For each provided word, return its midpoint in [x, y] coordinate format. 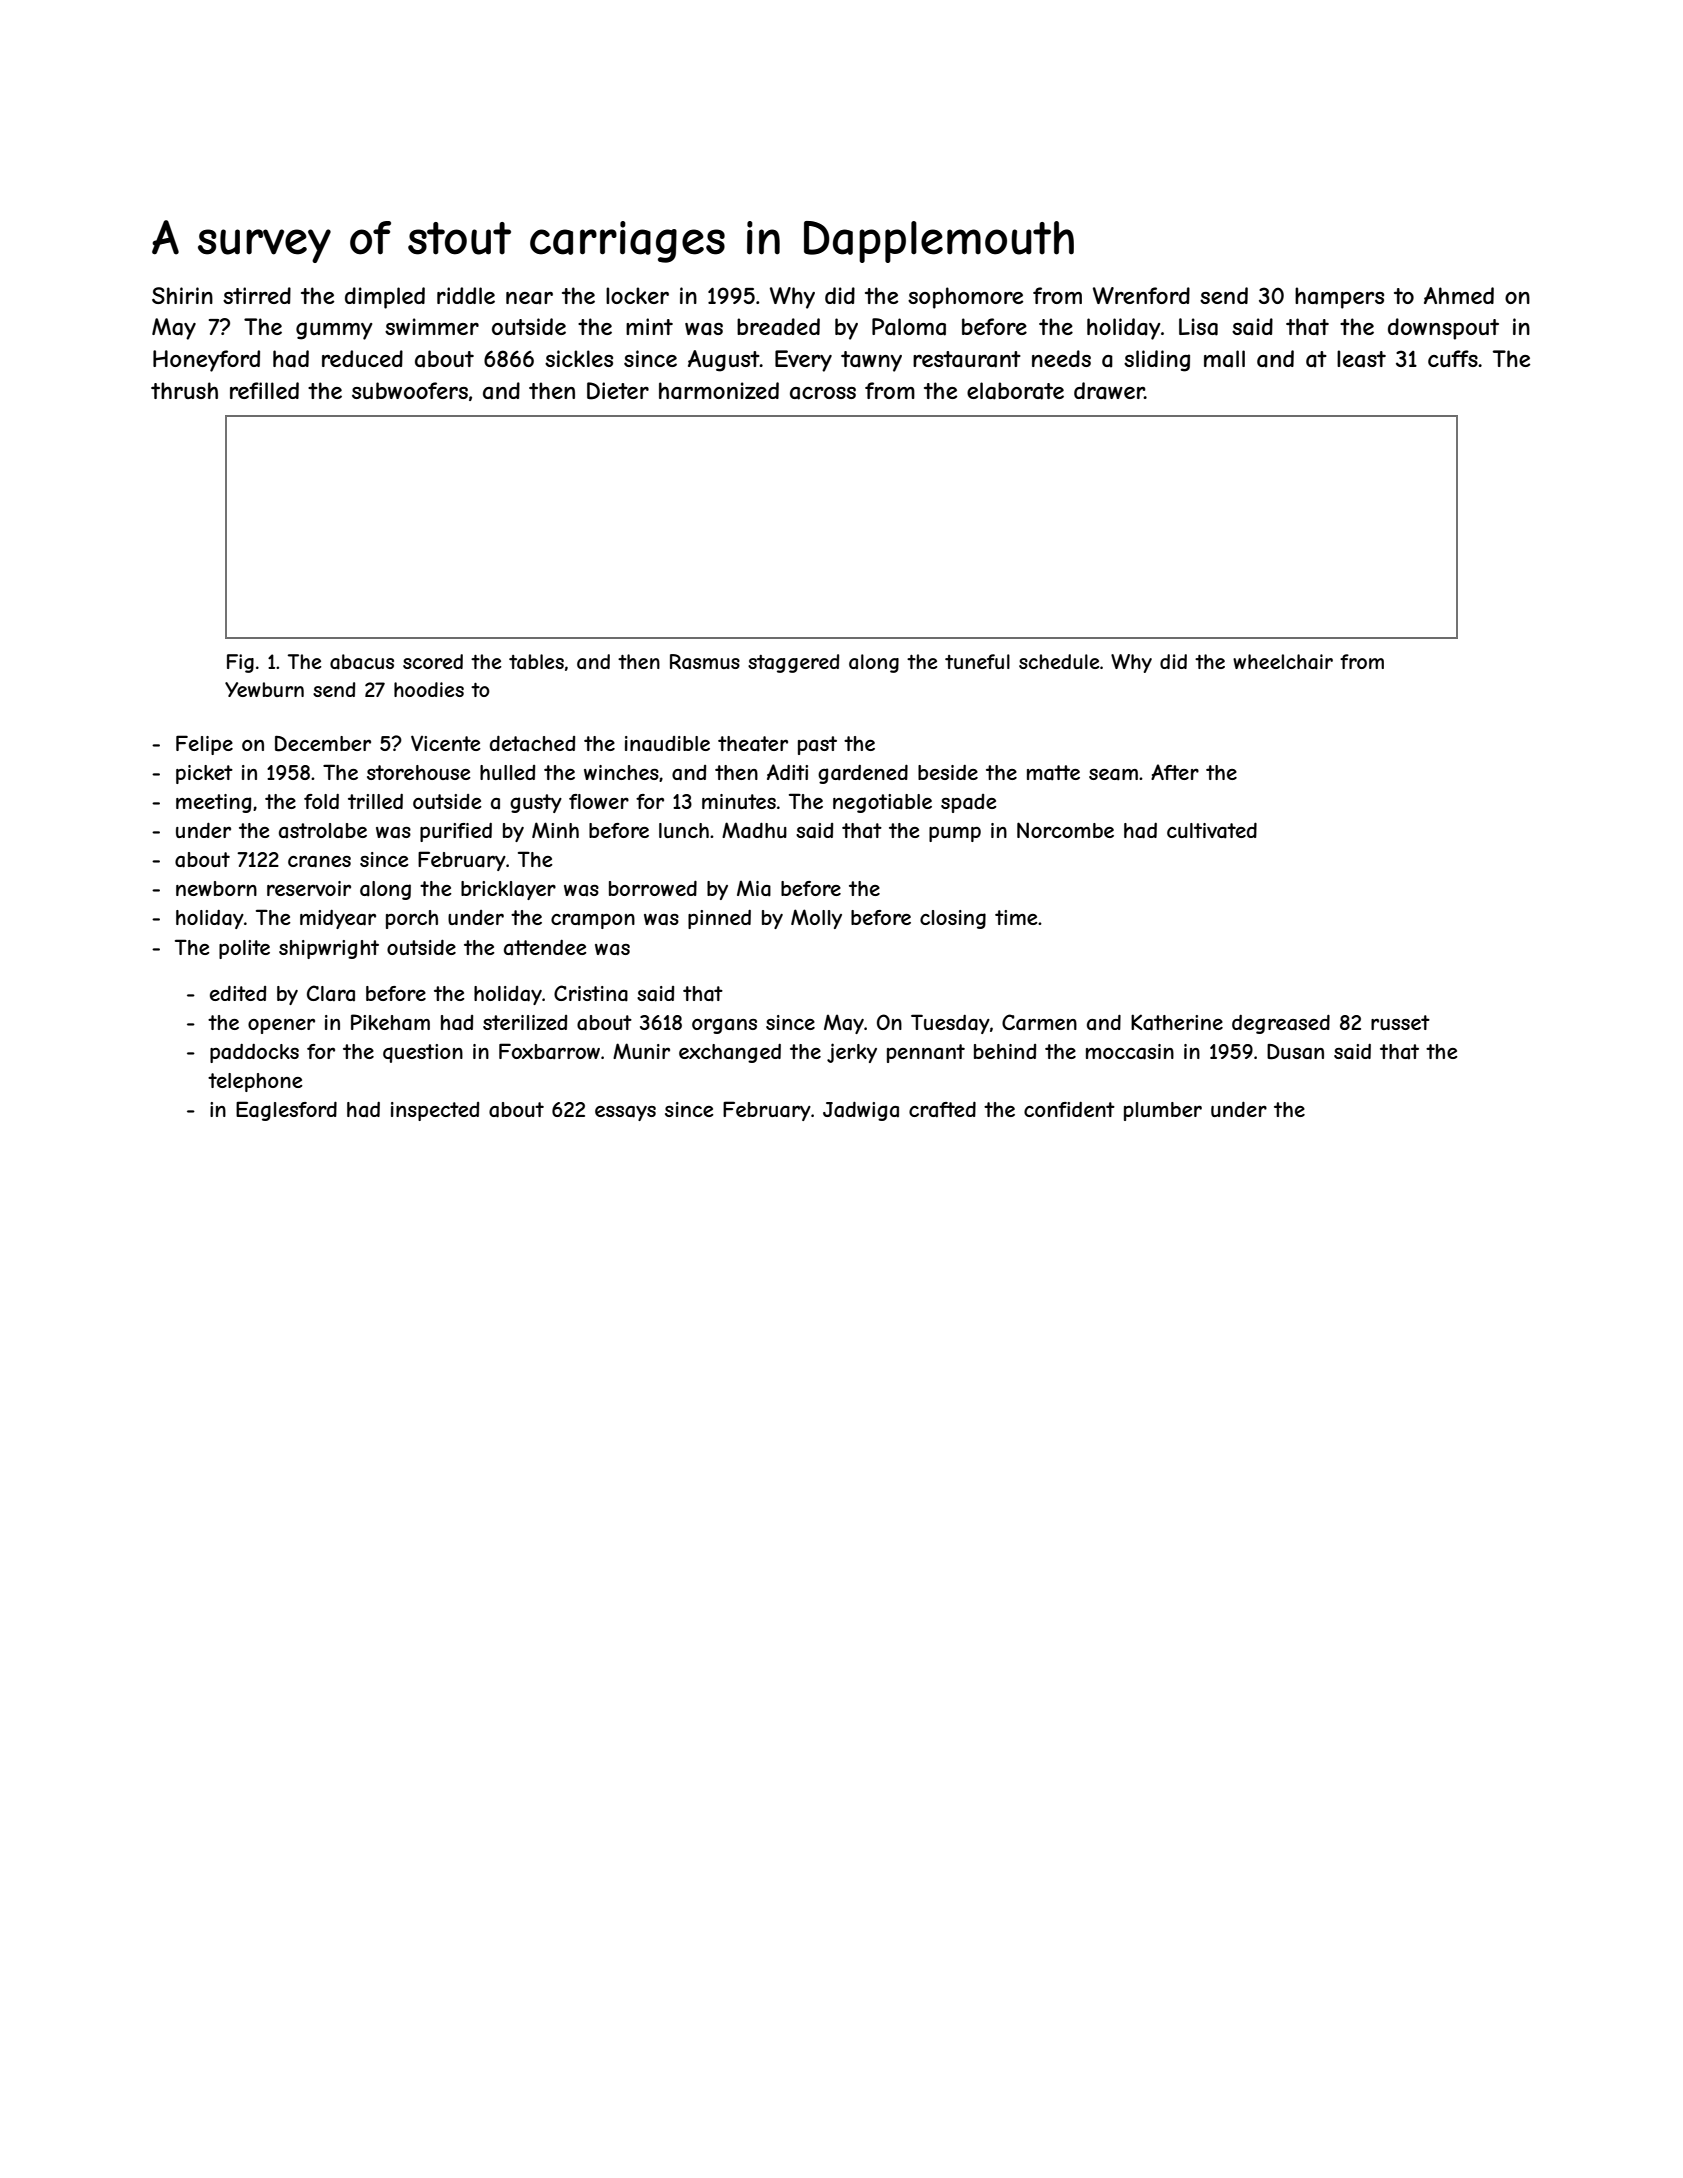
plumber [1163, 1111]
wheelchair [1283, 662]
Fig [240, 663]
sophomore [965, 298]
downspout [1443, 329]
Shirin [182, 295]
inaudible [667, 744]
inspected [435, 1111]
